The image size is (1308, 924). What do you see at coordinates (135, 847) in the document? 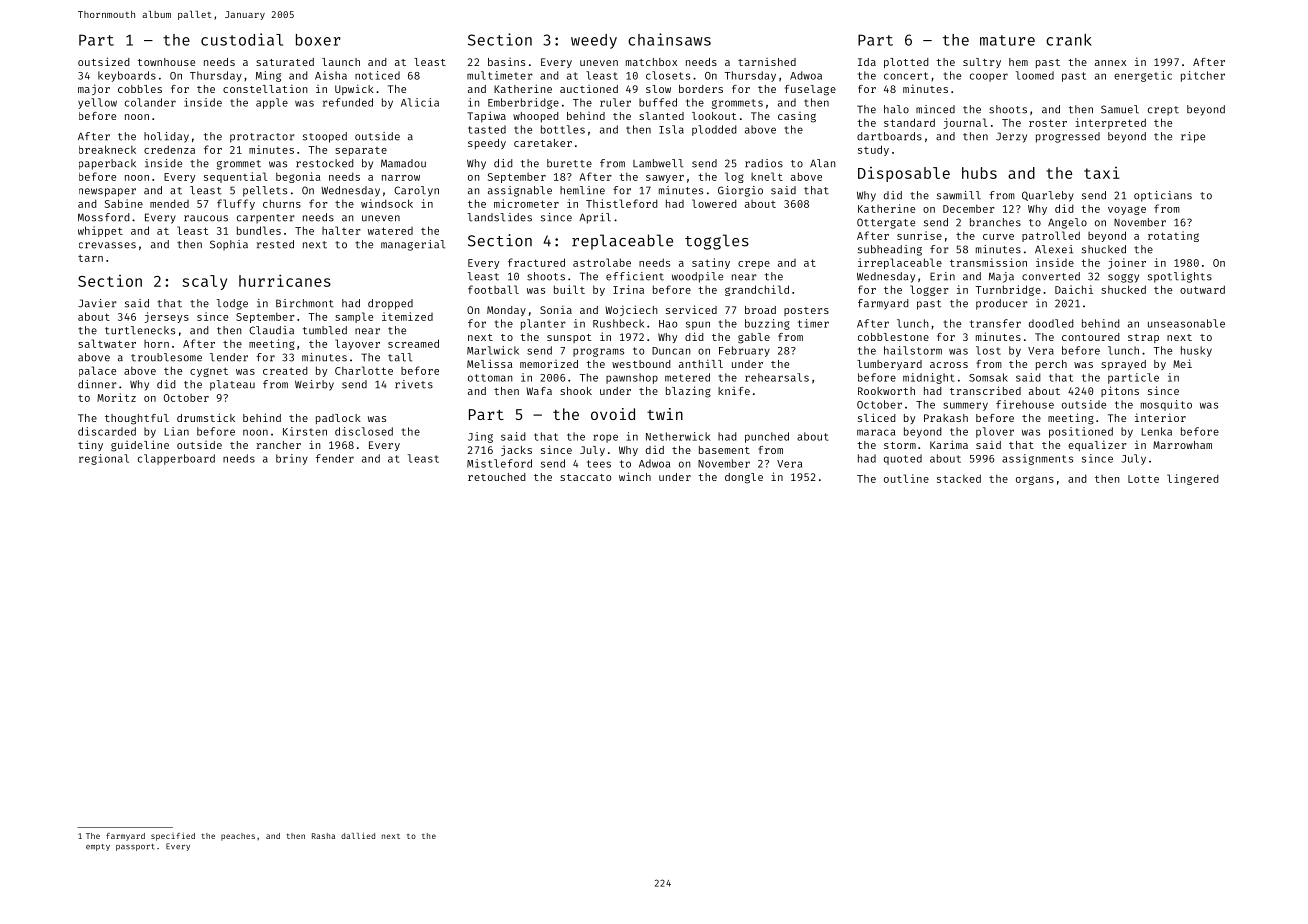
I see `passport` at bounding box center [135, 847].
